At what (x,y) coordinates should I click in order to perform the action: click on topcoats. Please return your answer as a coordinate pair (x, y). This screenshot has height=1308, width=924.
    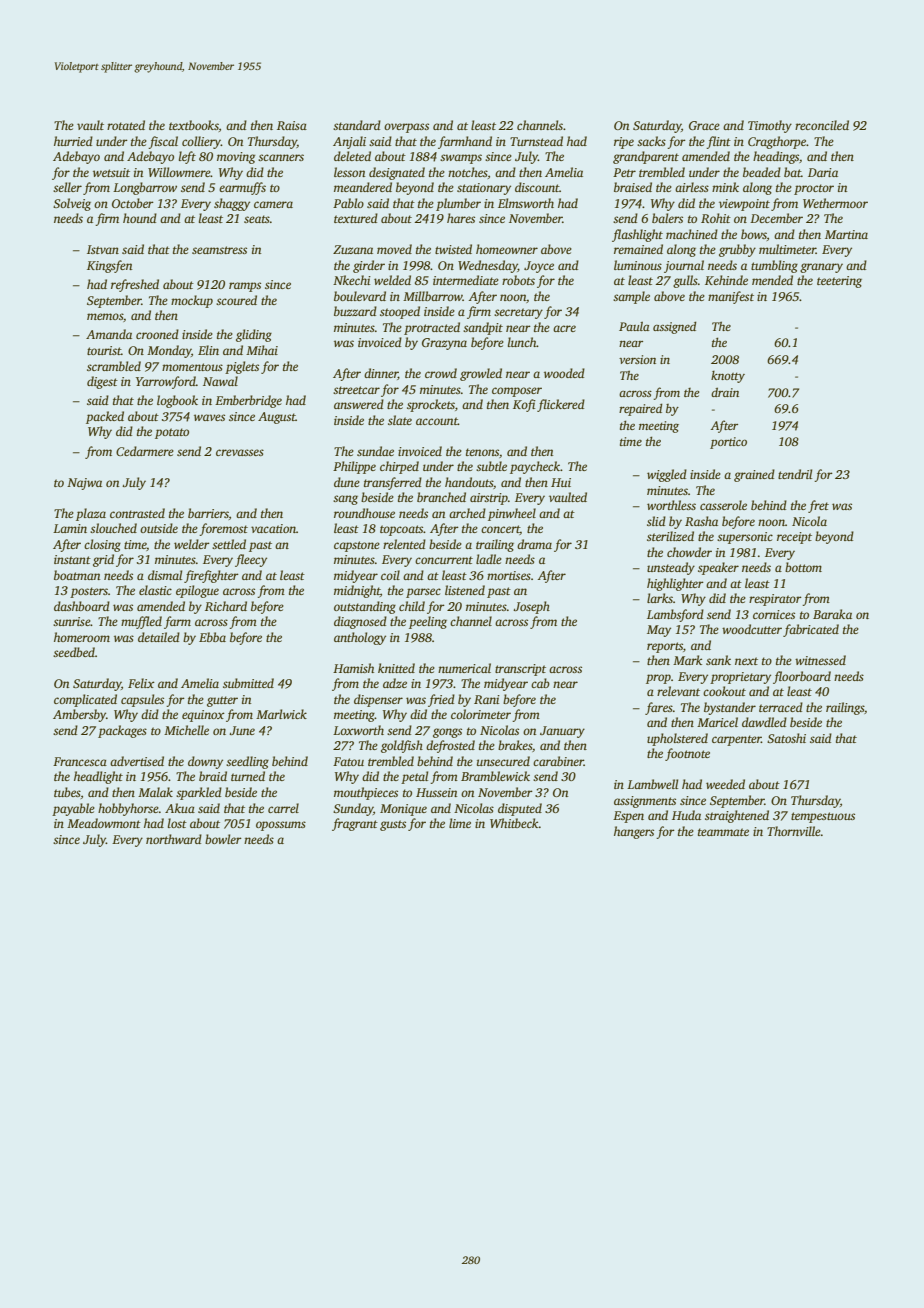
    Looking at the image, I should click on (402, 530).
